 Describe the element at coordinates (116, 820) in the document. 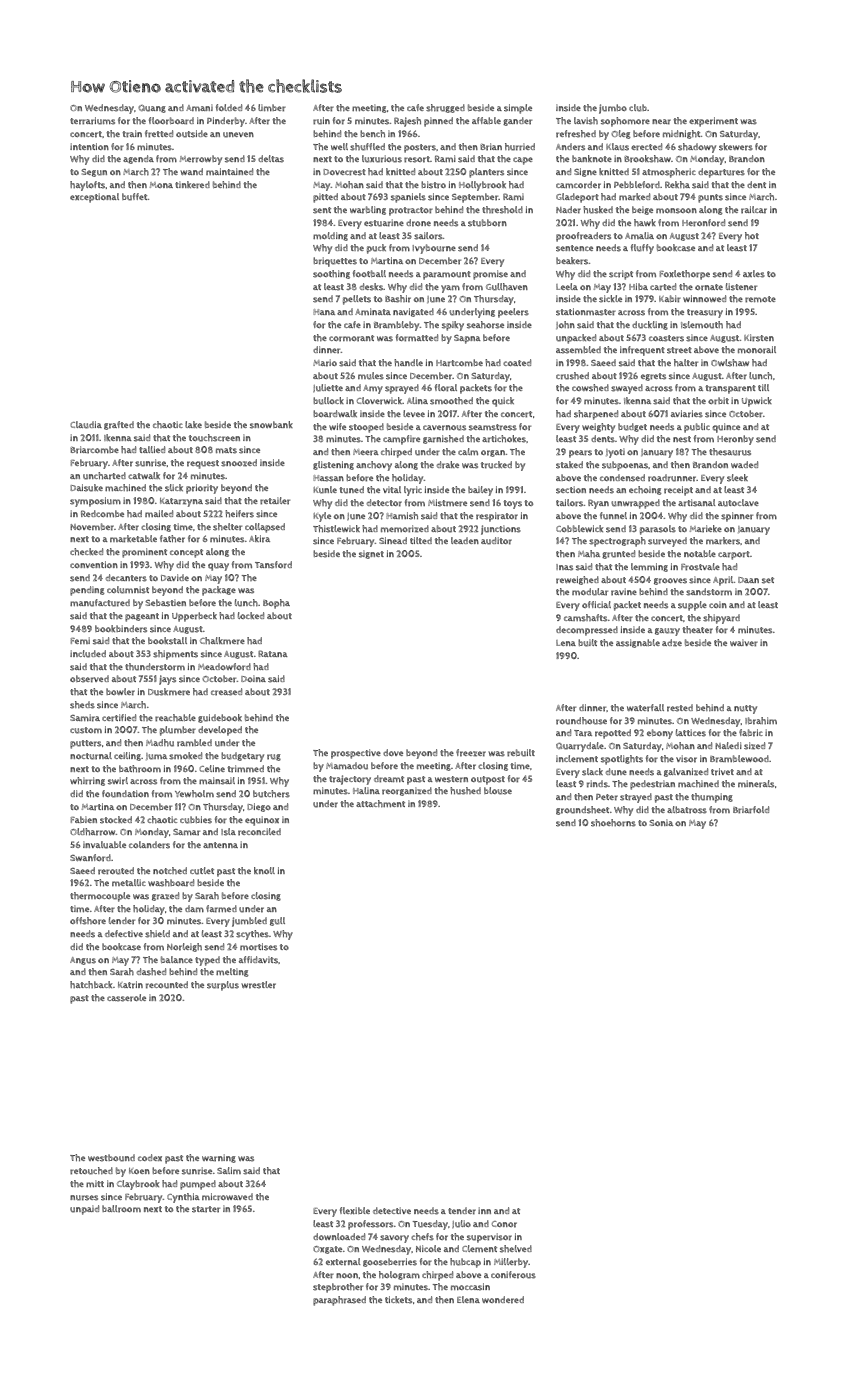

I see `stocked` at that location.
